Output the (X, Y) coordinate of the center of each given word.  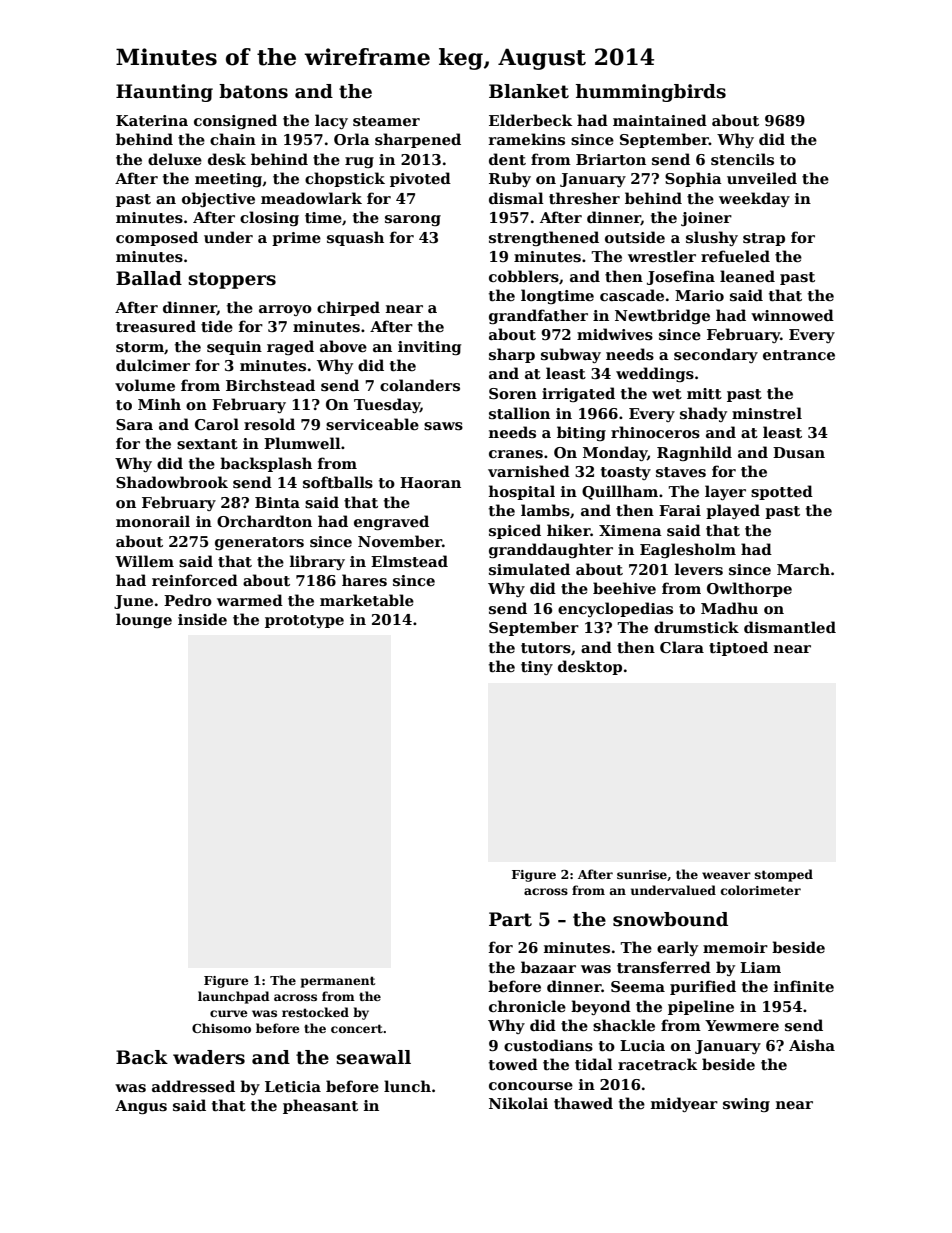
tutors (546, 648)
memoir (735, 947)
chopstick (345, 179)
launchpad (234, 997)
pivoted (420, 179)
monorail (153, 521)
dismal (516, 198)
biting (581, 433)
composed (157, 238)
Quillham (620, 492)
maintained (660, 120)
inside (202, 619)
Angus (141, 1107)
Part (510, 919)
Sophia (693, 179)
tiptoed (738, 648)
